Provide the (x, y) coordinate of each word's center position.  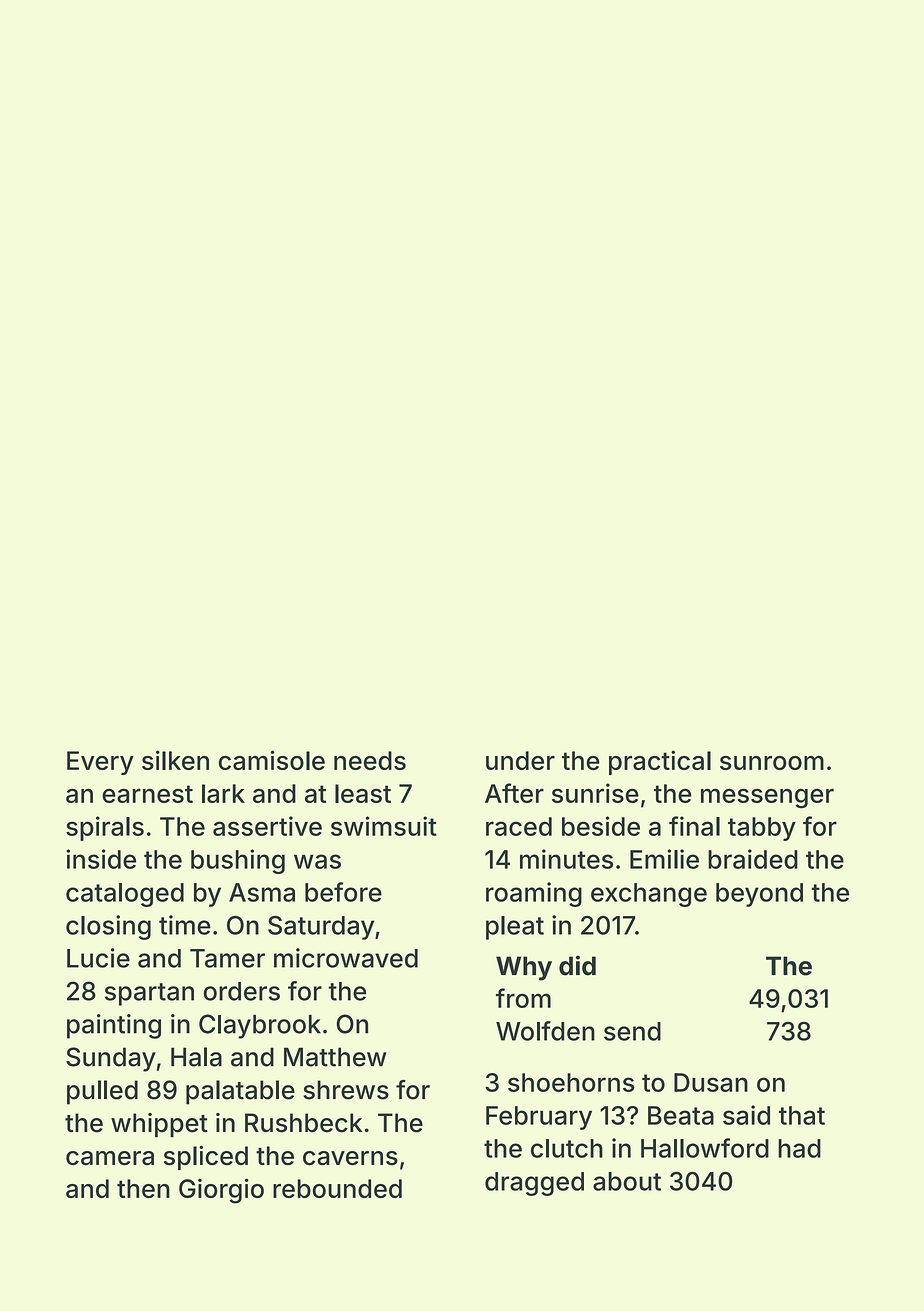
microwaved (346, 958)
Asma (262, 892)
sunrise (595, 793)
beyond (759, 895)
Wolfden (545, 1031)
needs (370, 760)
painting (114, 1026)
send (632, 1031)
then (143, 1188)
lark (223, 793)
